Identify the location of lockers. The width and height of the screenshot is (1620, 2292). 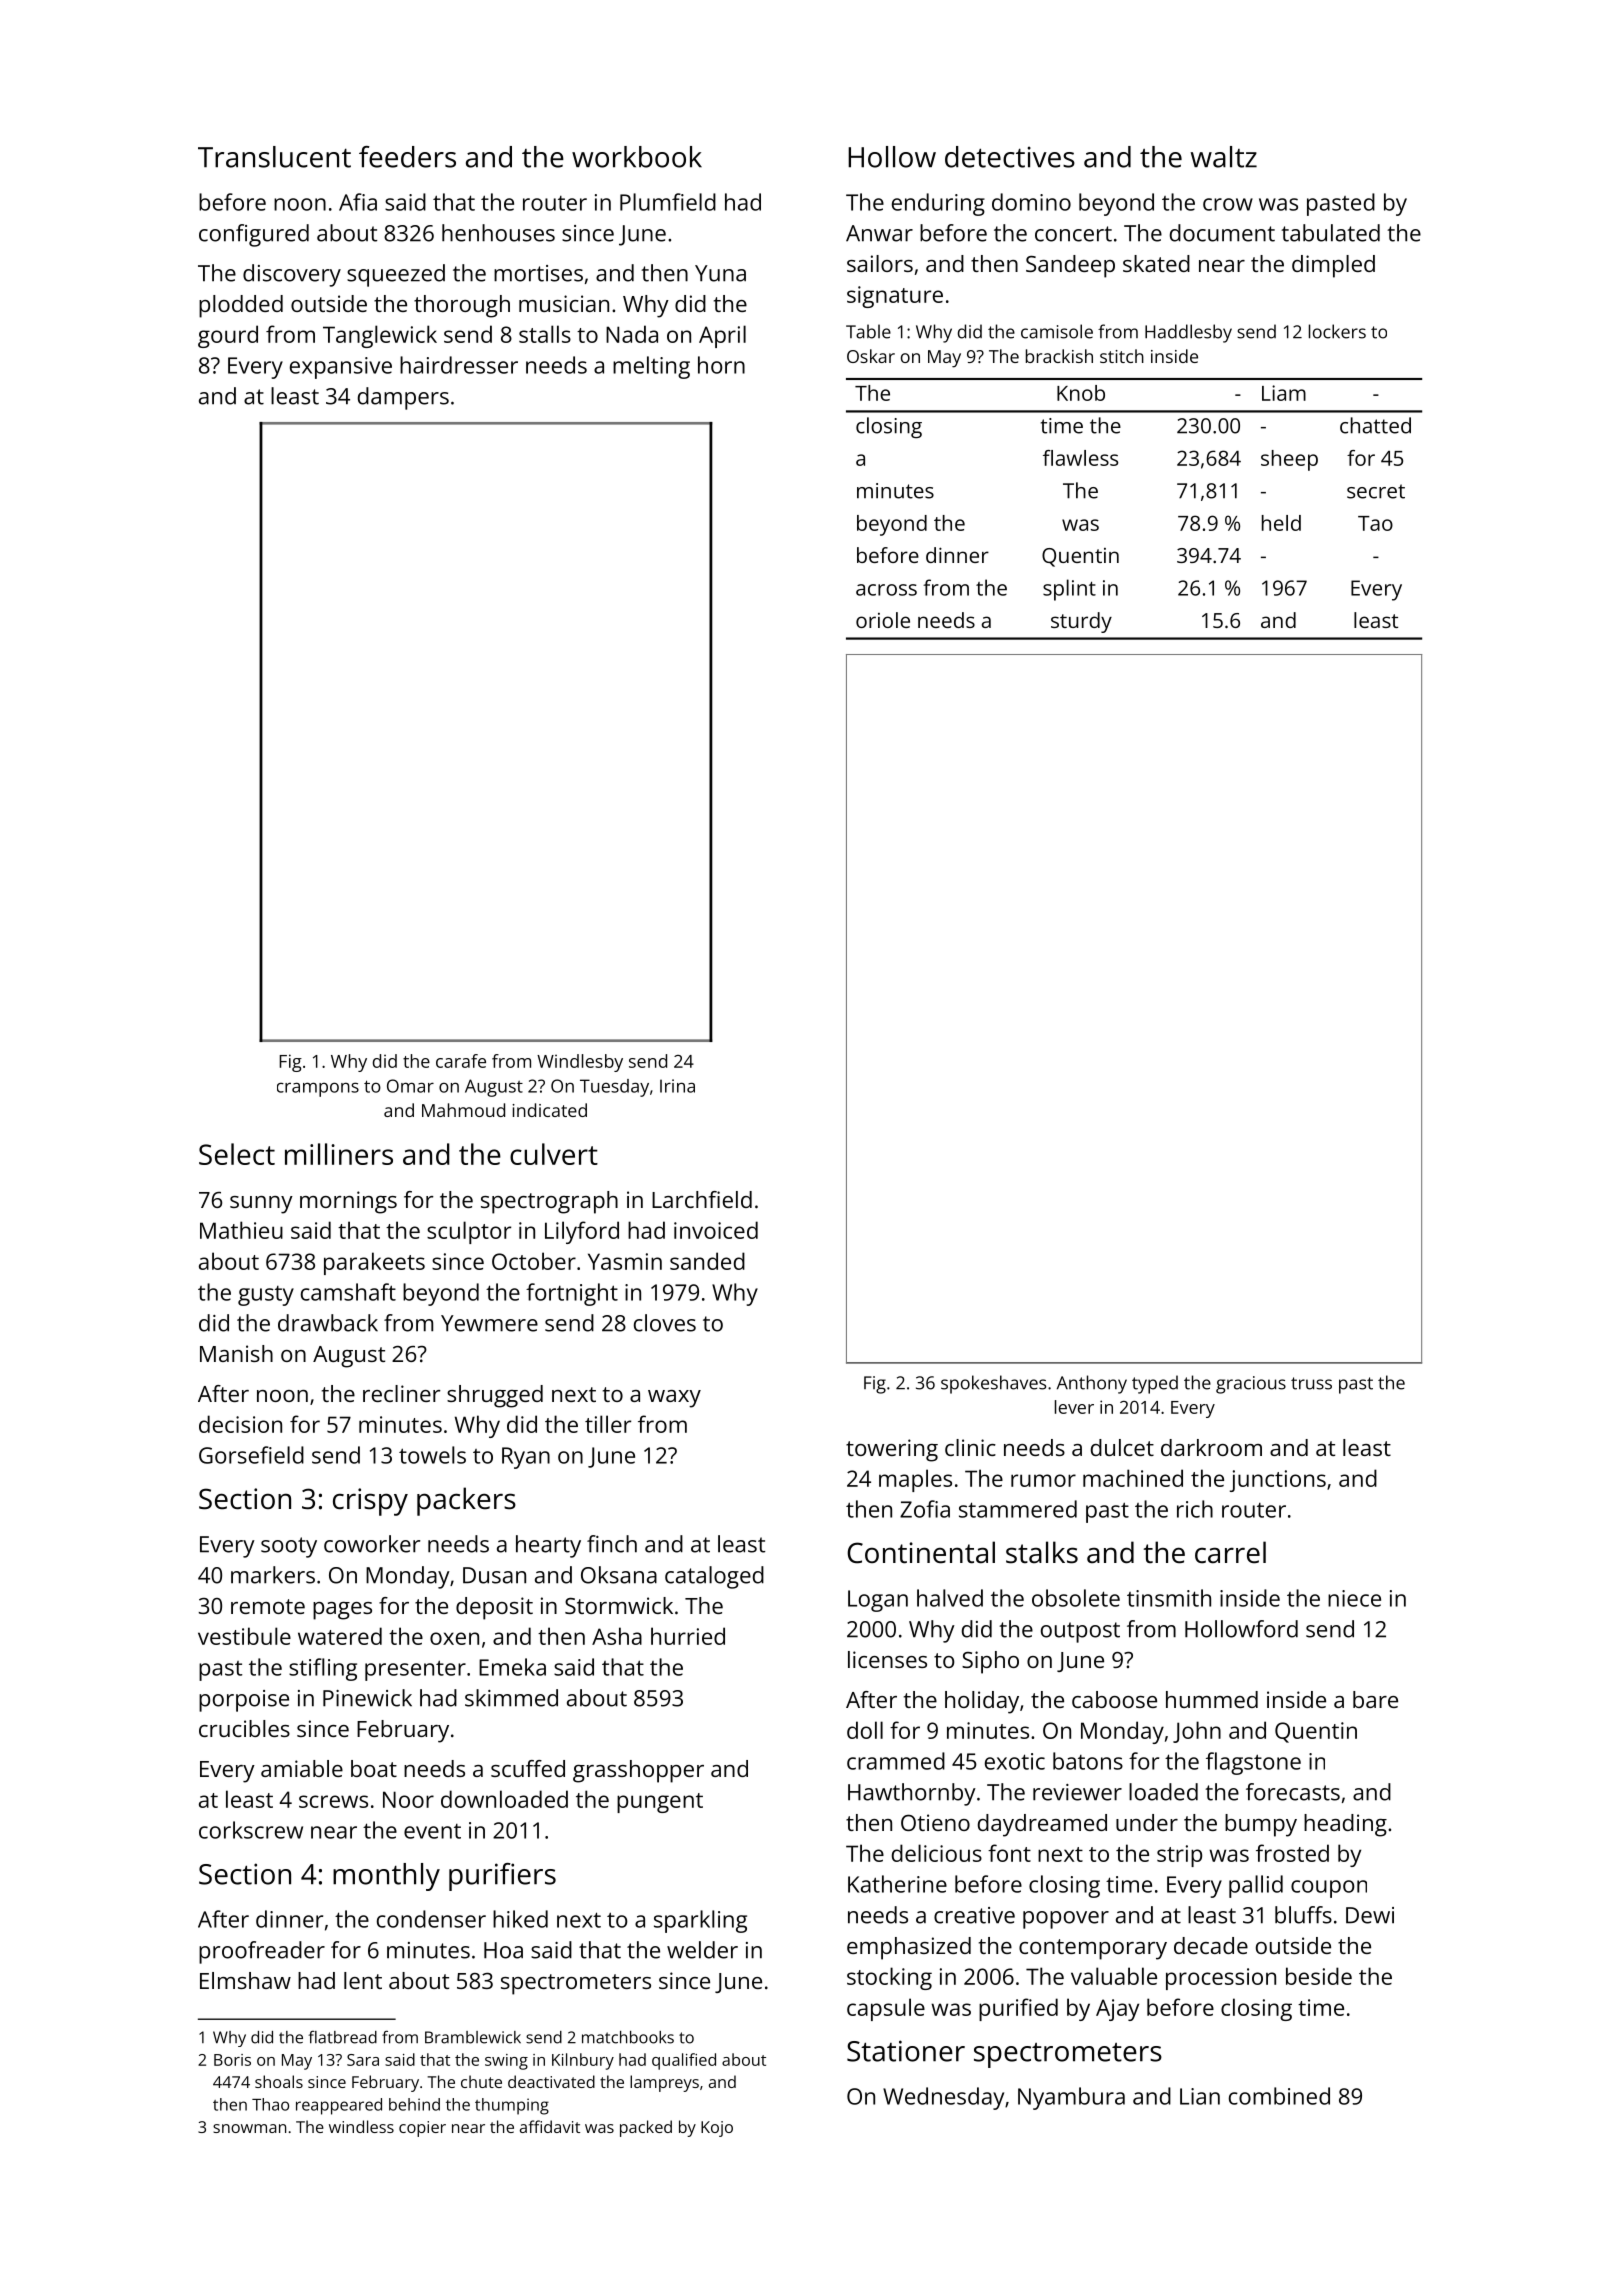
(1337, 331).
